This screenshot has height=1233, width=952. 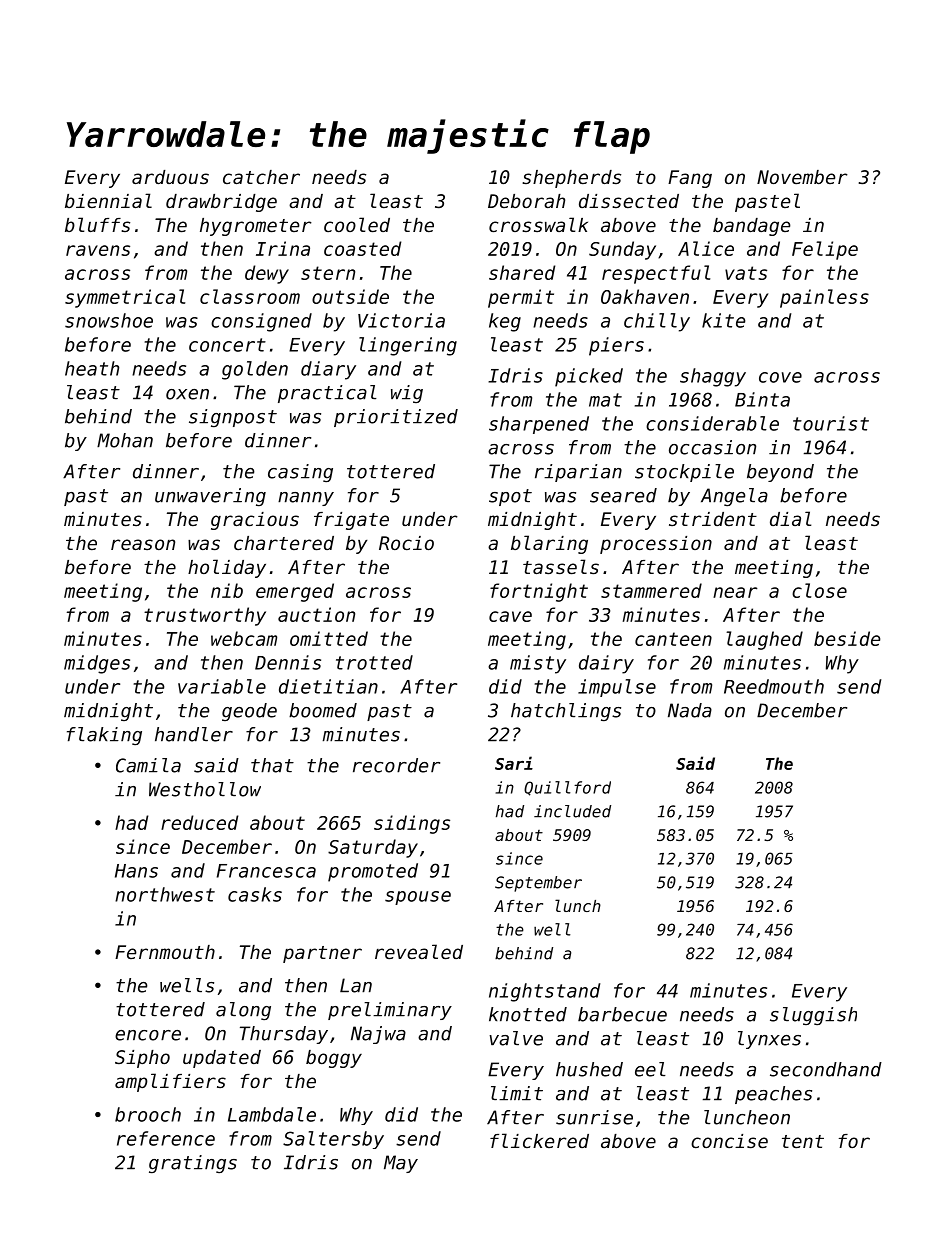 I want to click on tourist, so click(x=831, y=423).
